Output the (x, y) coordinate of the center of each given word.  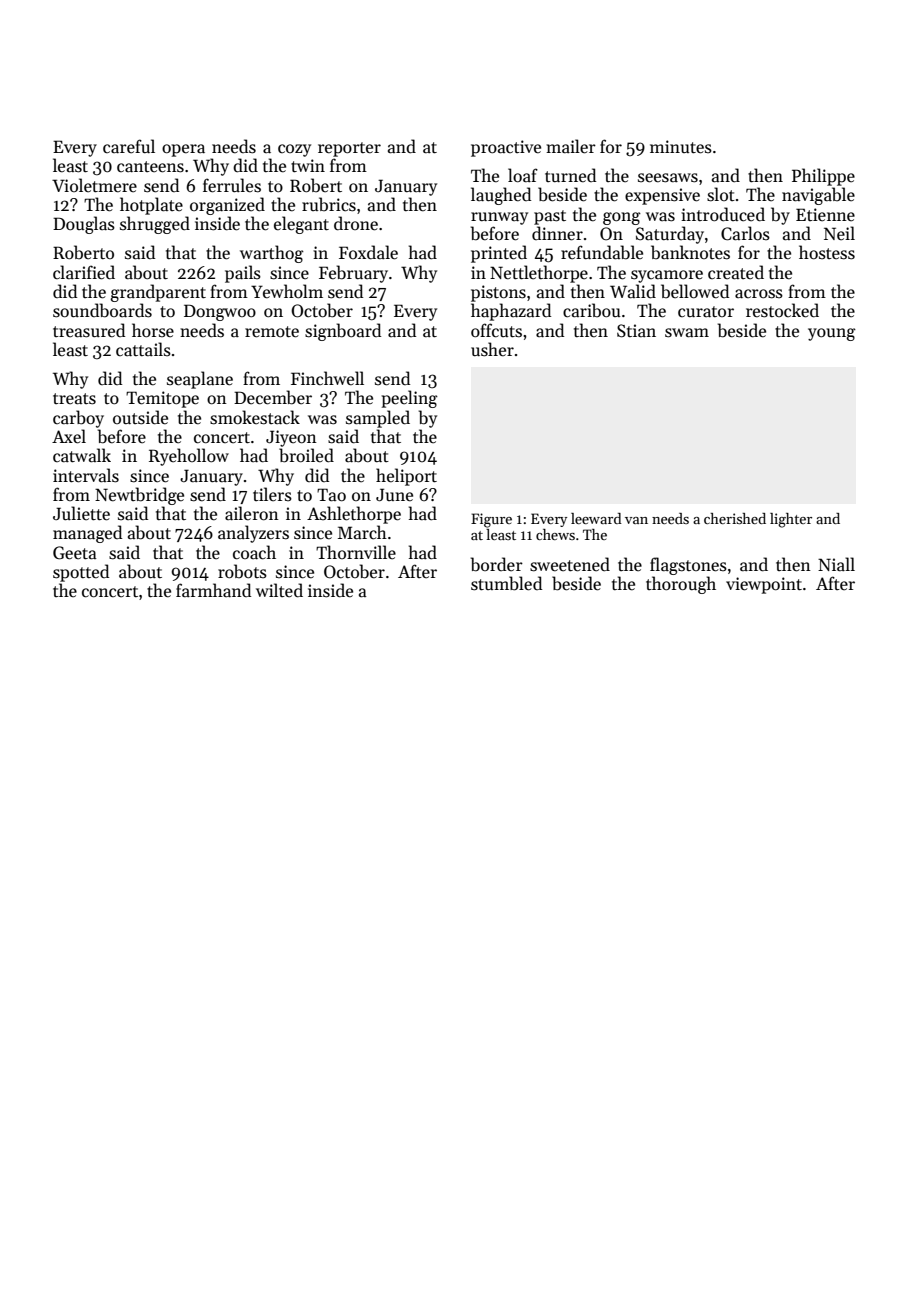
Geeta (75, 553)
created (736, 272)
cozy (294, 150)
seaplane (200, 380)
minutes (681, 147)
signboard (343, 332)
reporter (349, 149)
